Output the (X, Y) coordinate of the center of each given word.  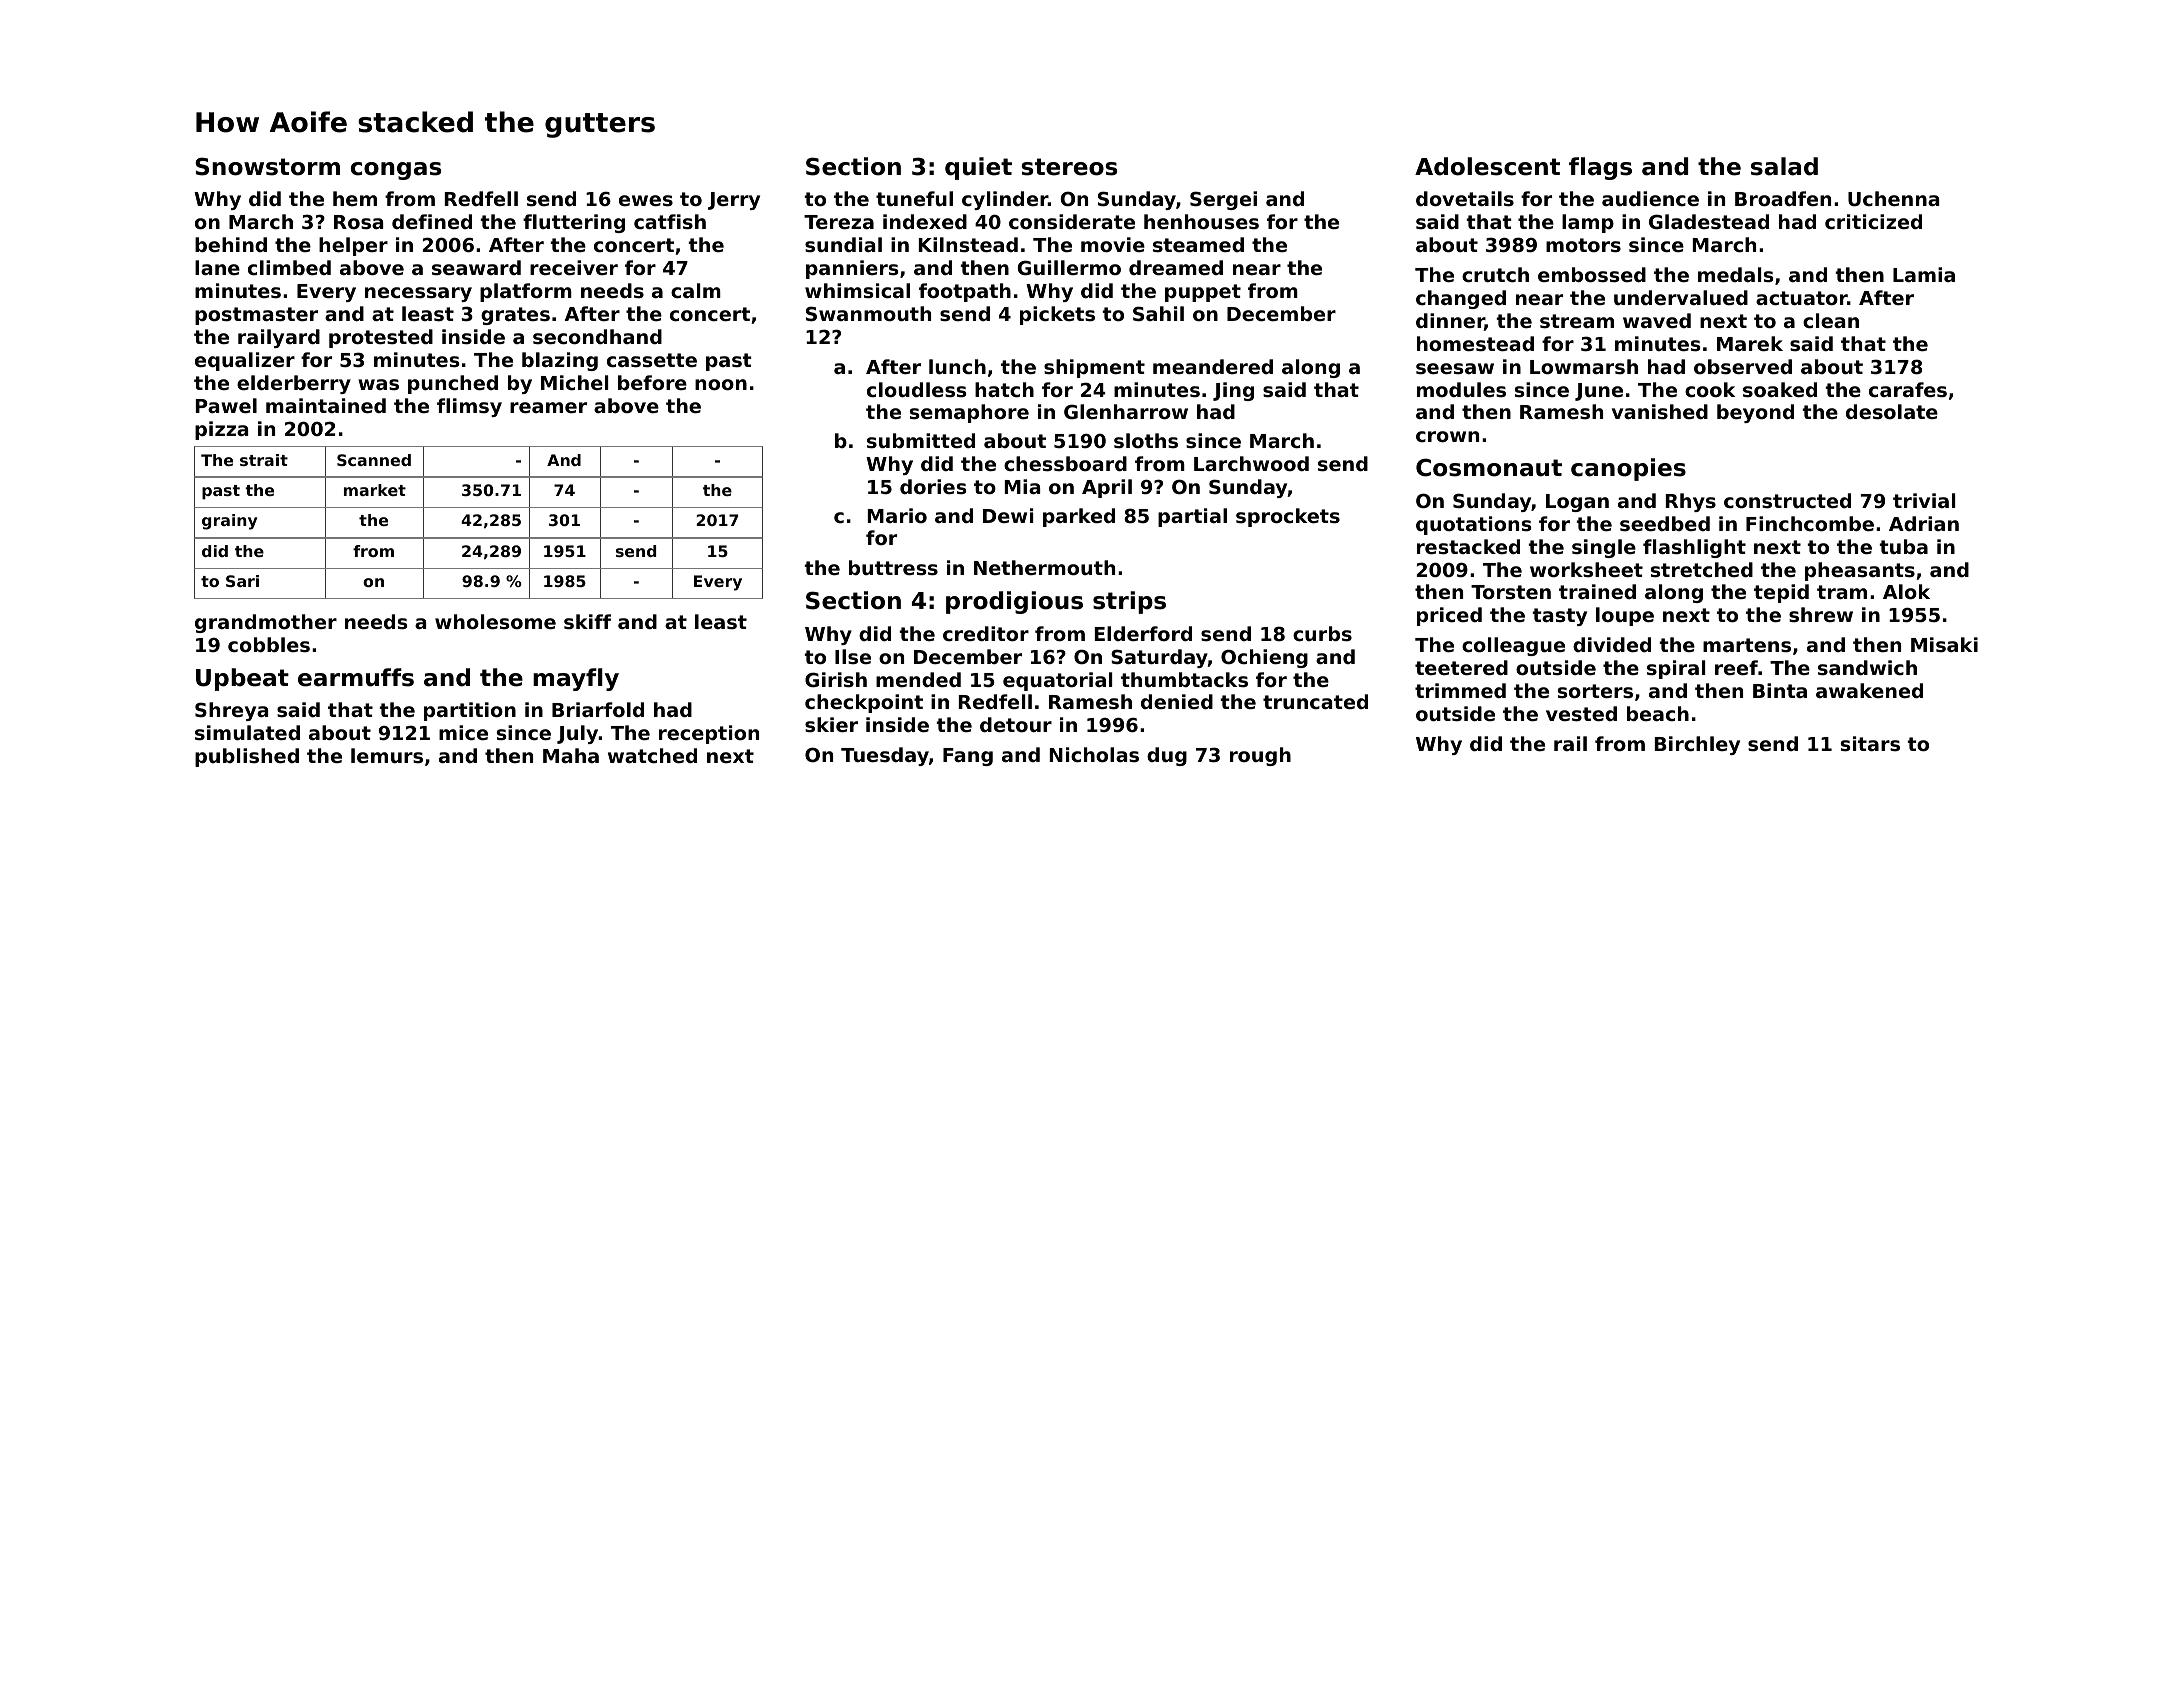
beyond (1755, 413)
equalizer (245, 361)
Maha (571, 755)
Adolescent (1487, 166)
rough (1260, 756)
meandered (1213, 366)
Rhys (1691, 502)
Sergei (1223, 200)
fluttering (574, 223)
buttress (893, 568)
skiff (587, 621)
